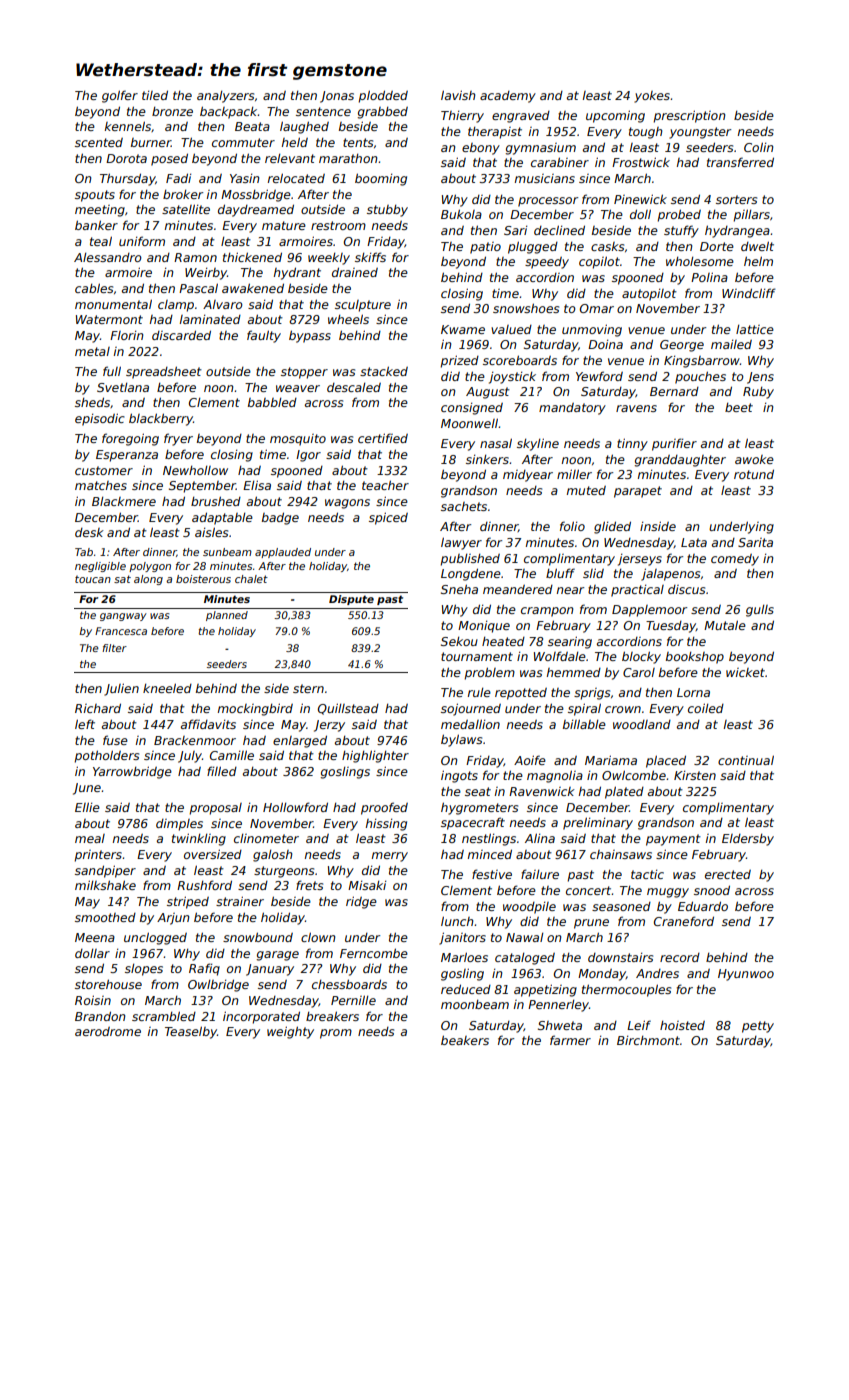  What do you see at coordinates (144, 970) in the screenshot?
I see `slopes` at bounding box center [144, 970].
